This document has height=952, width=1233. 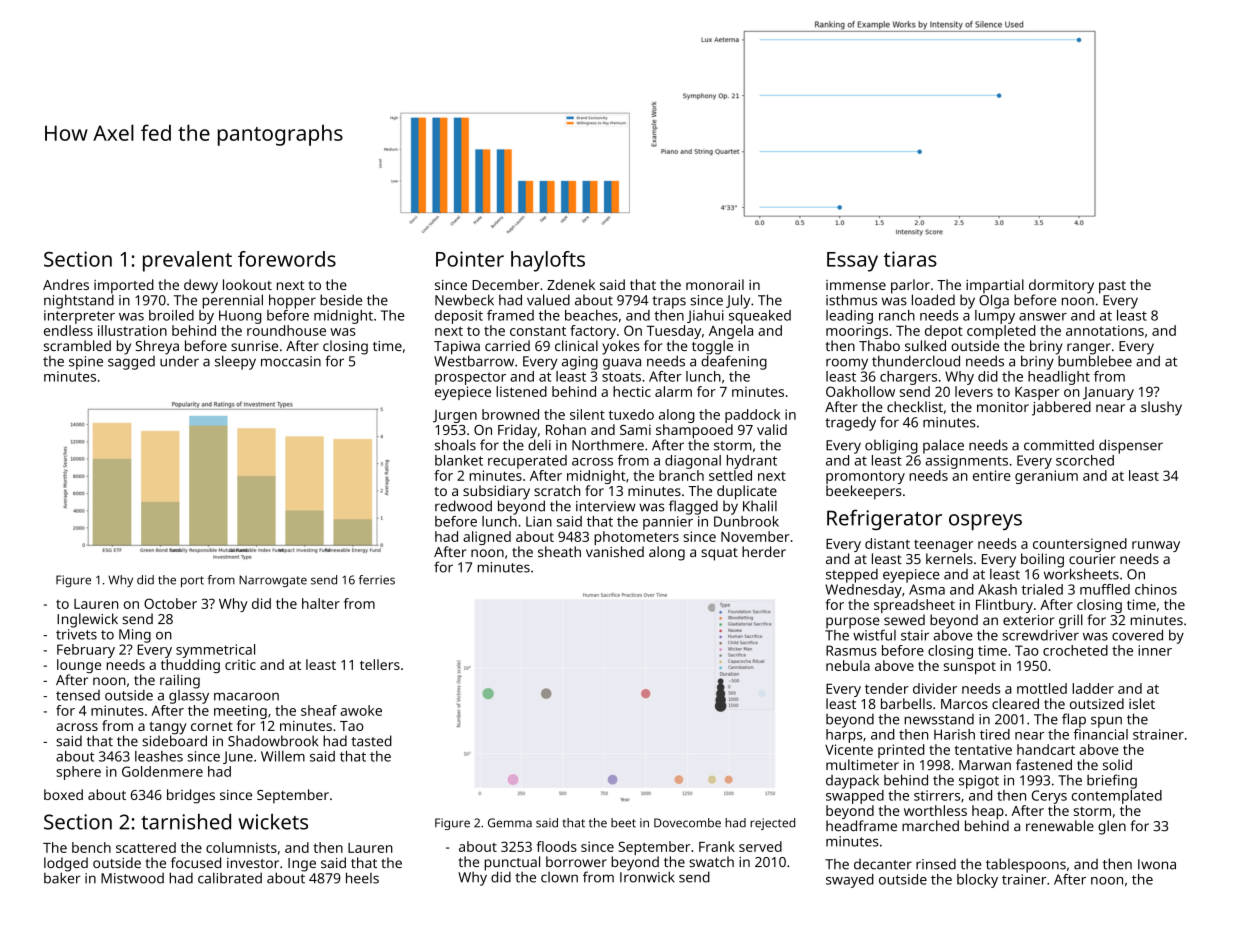 I want to click on impartial, so click(x=995, y=286).
